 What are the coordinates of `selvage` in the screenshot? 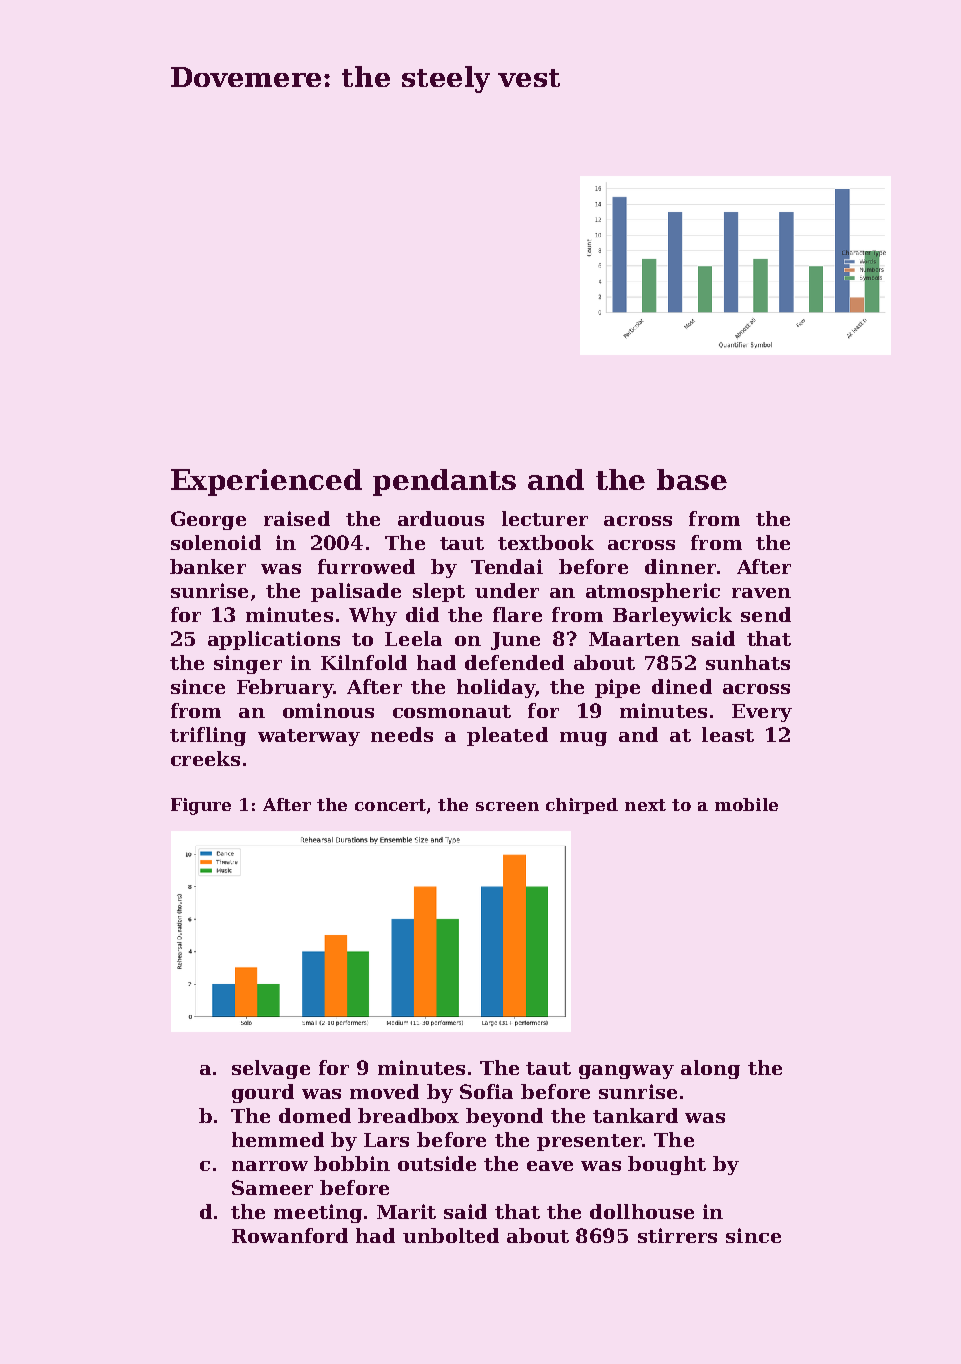 It's located at (271, 1069).
